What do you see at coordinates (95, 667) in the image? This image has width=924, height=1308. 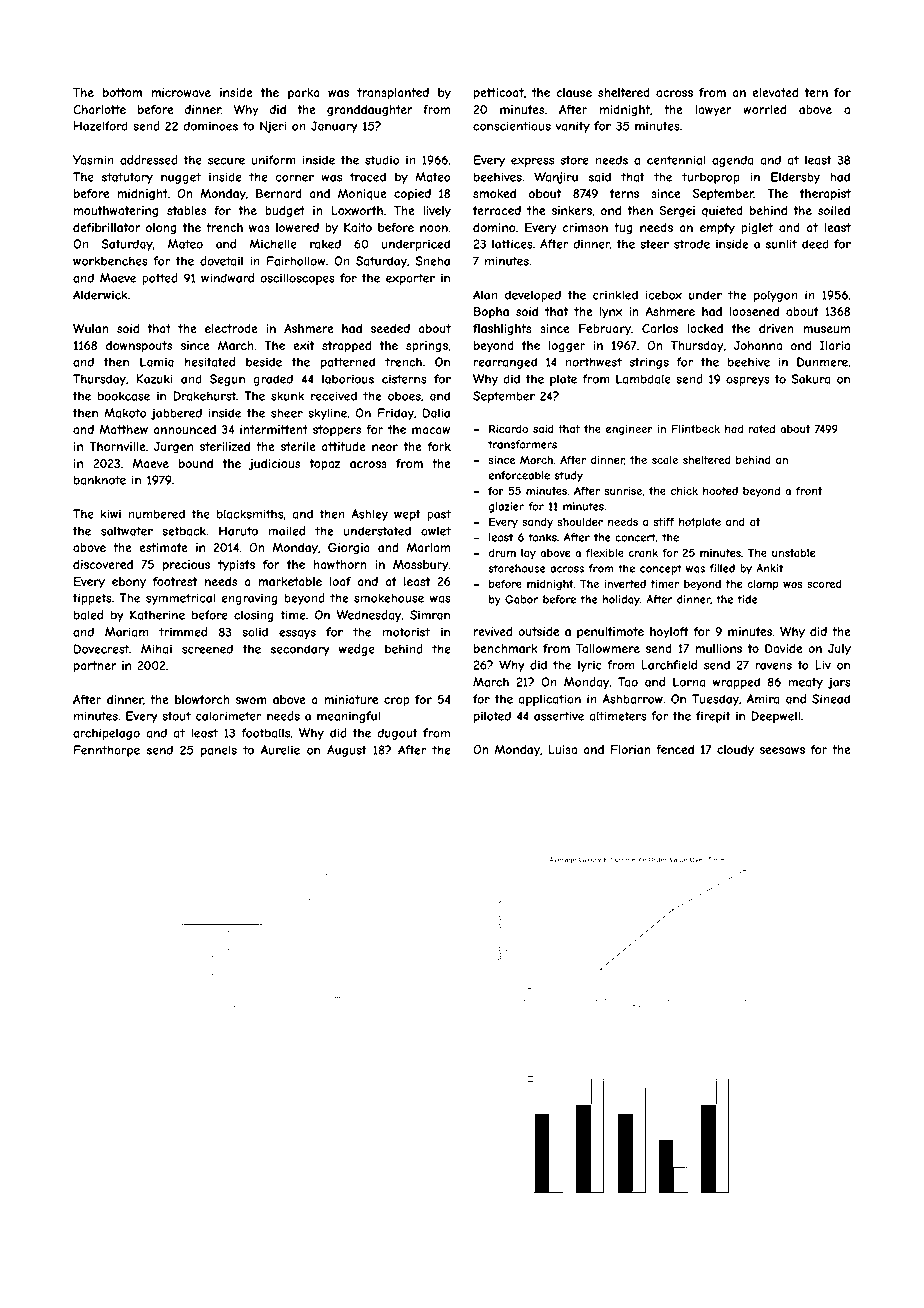 I see `partner` at bounding box center [95, 667].
